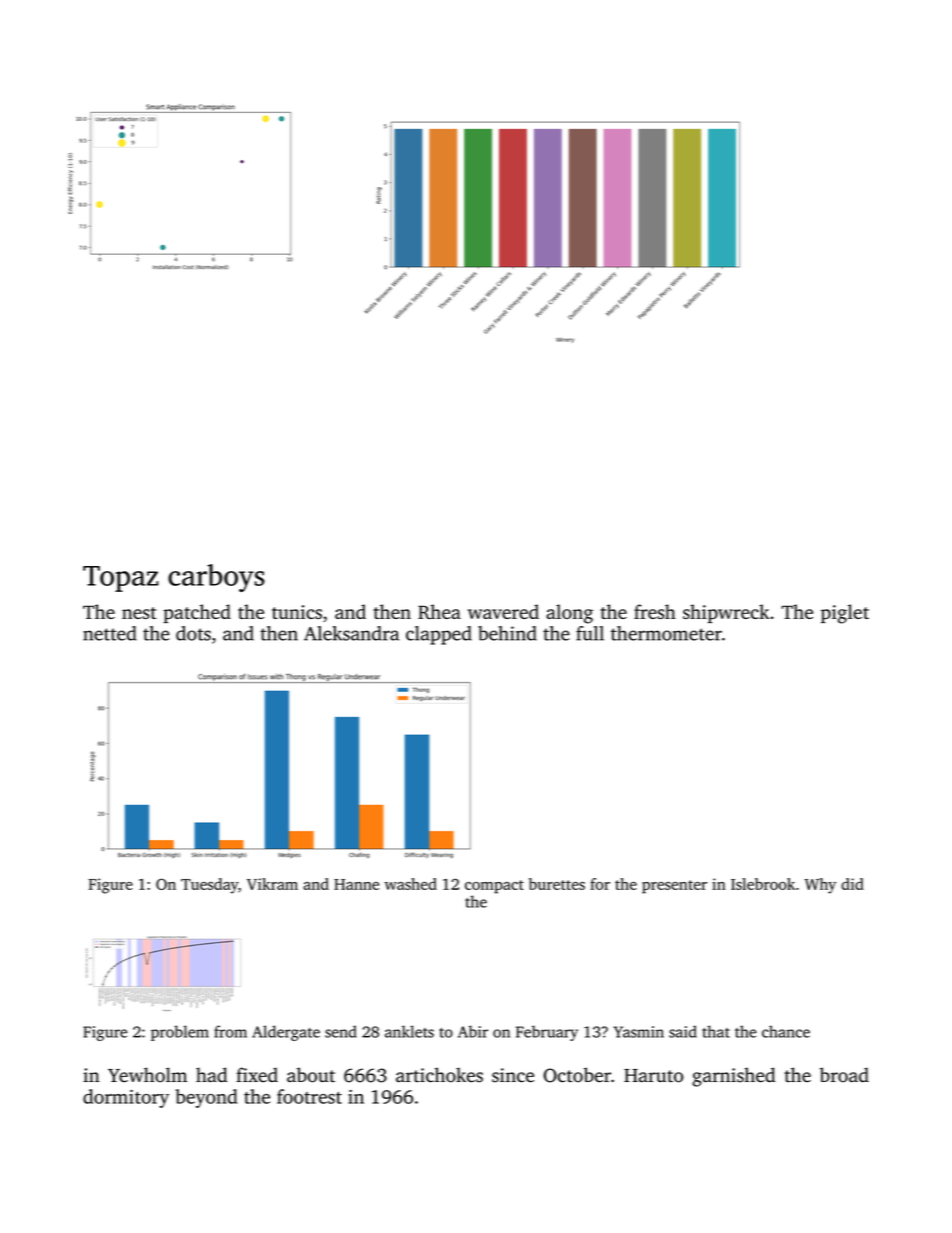  Describe the element at coordinates (126, 1098) in the document. I see `dormitory` at that location.
